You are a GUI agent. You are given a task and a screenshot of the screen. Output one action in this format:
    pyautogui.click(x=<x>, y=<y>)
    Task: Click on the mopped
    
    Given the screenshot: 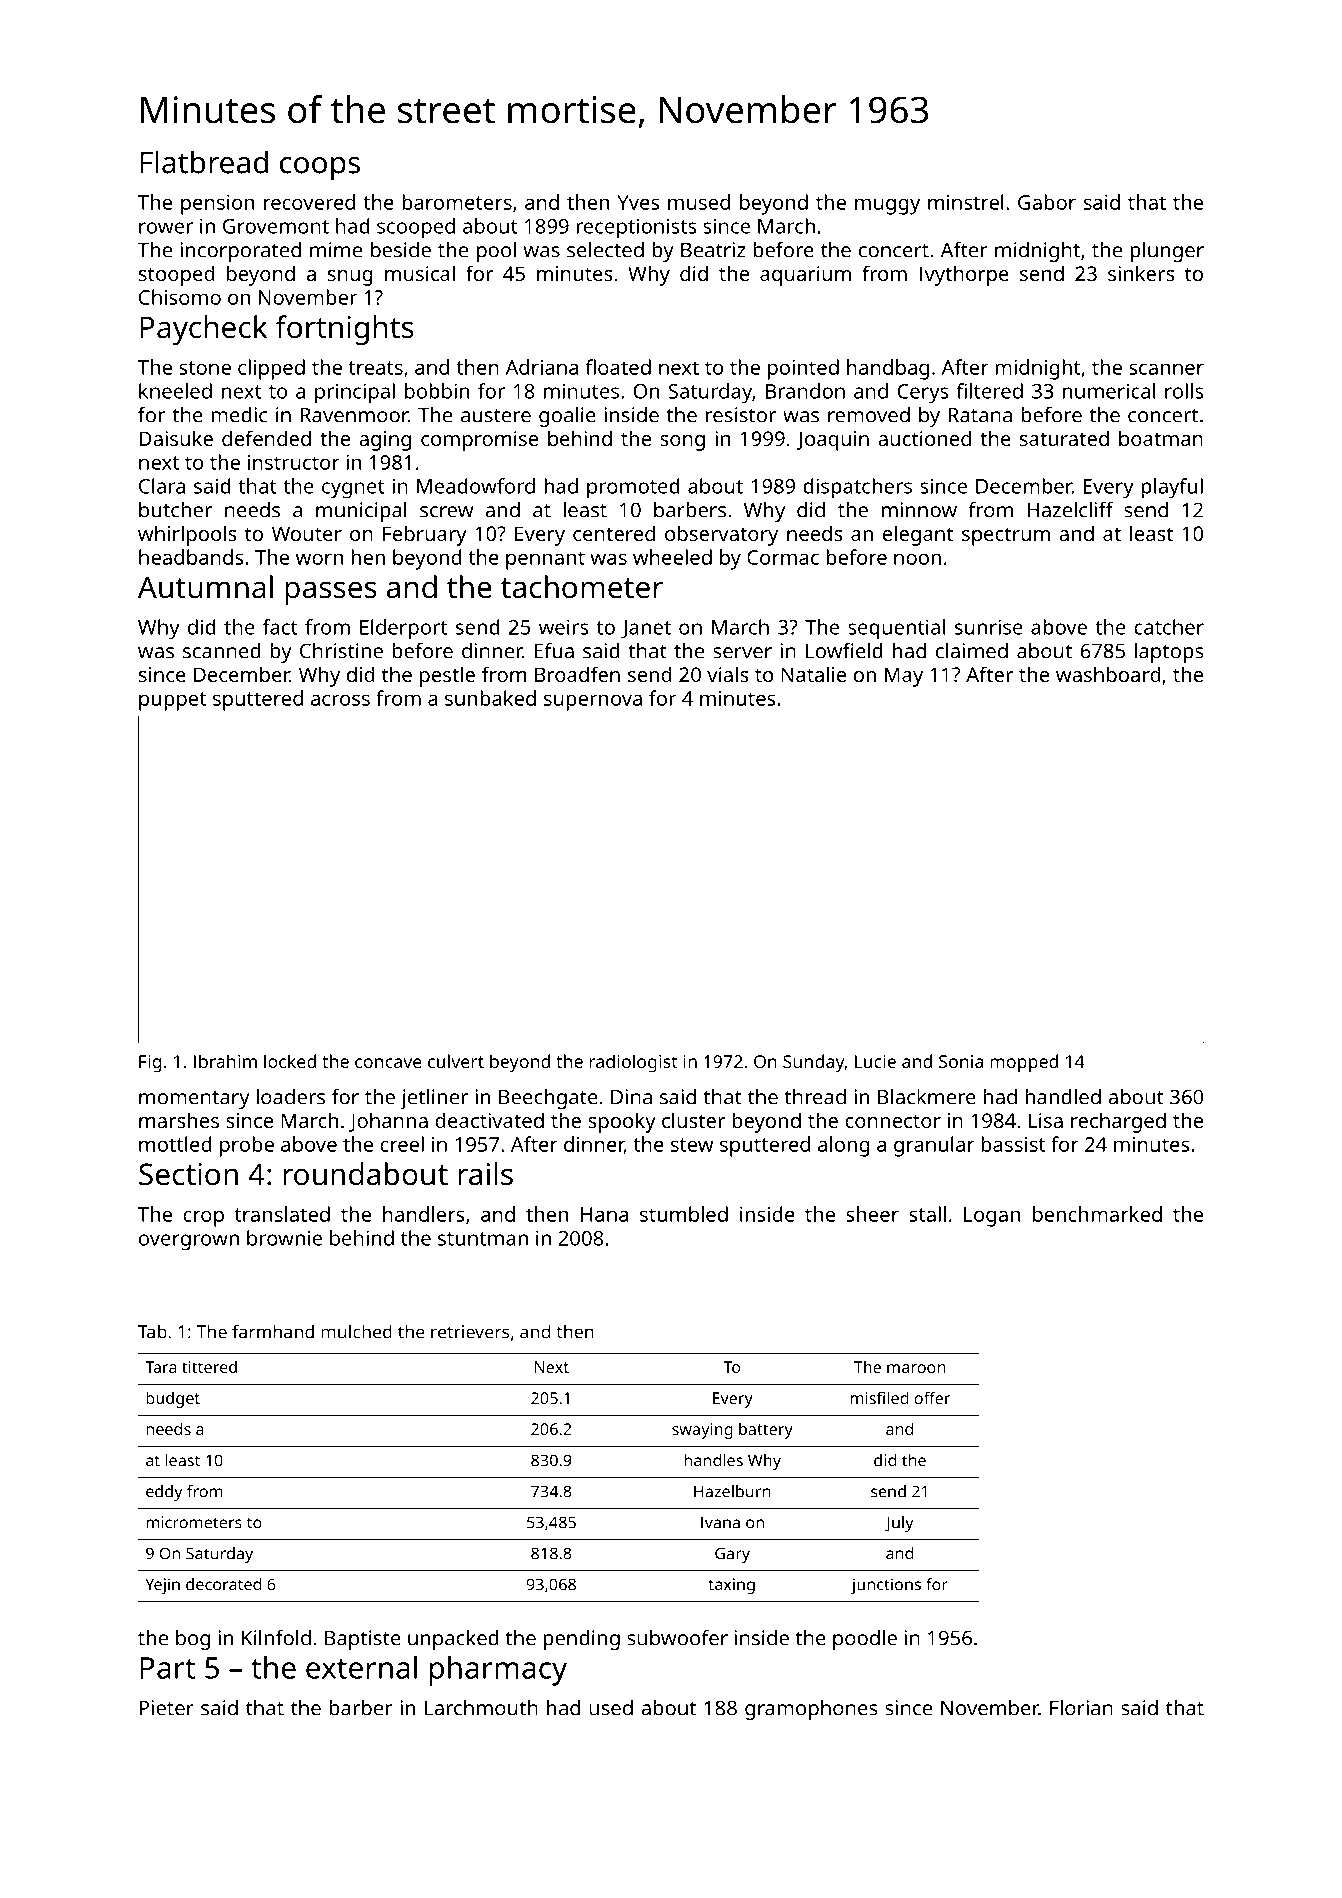 What is the action you would take?
    pyautogui.click(x=1024, y=1063)
